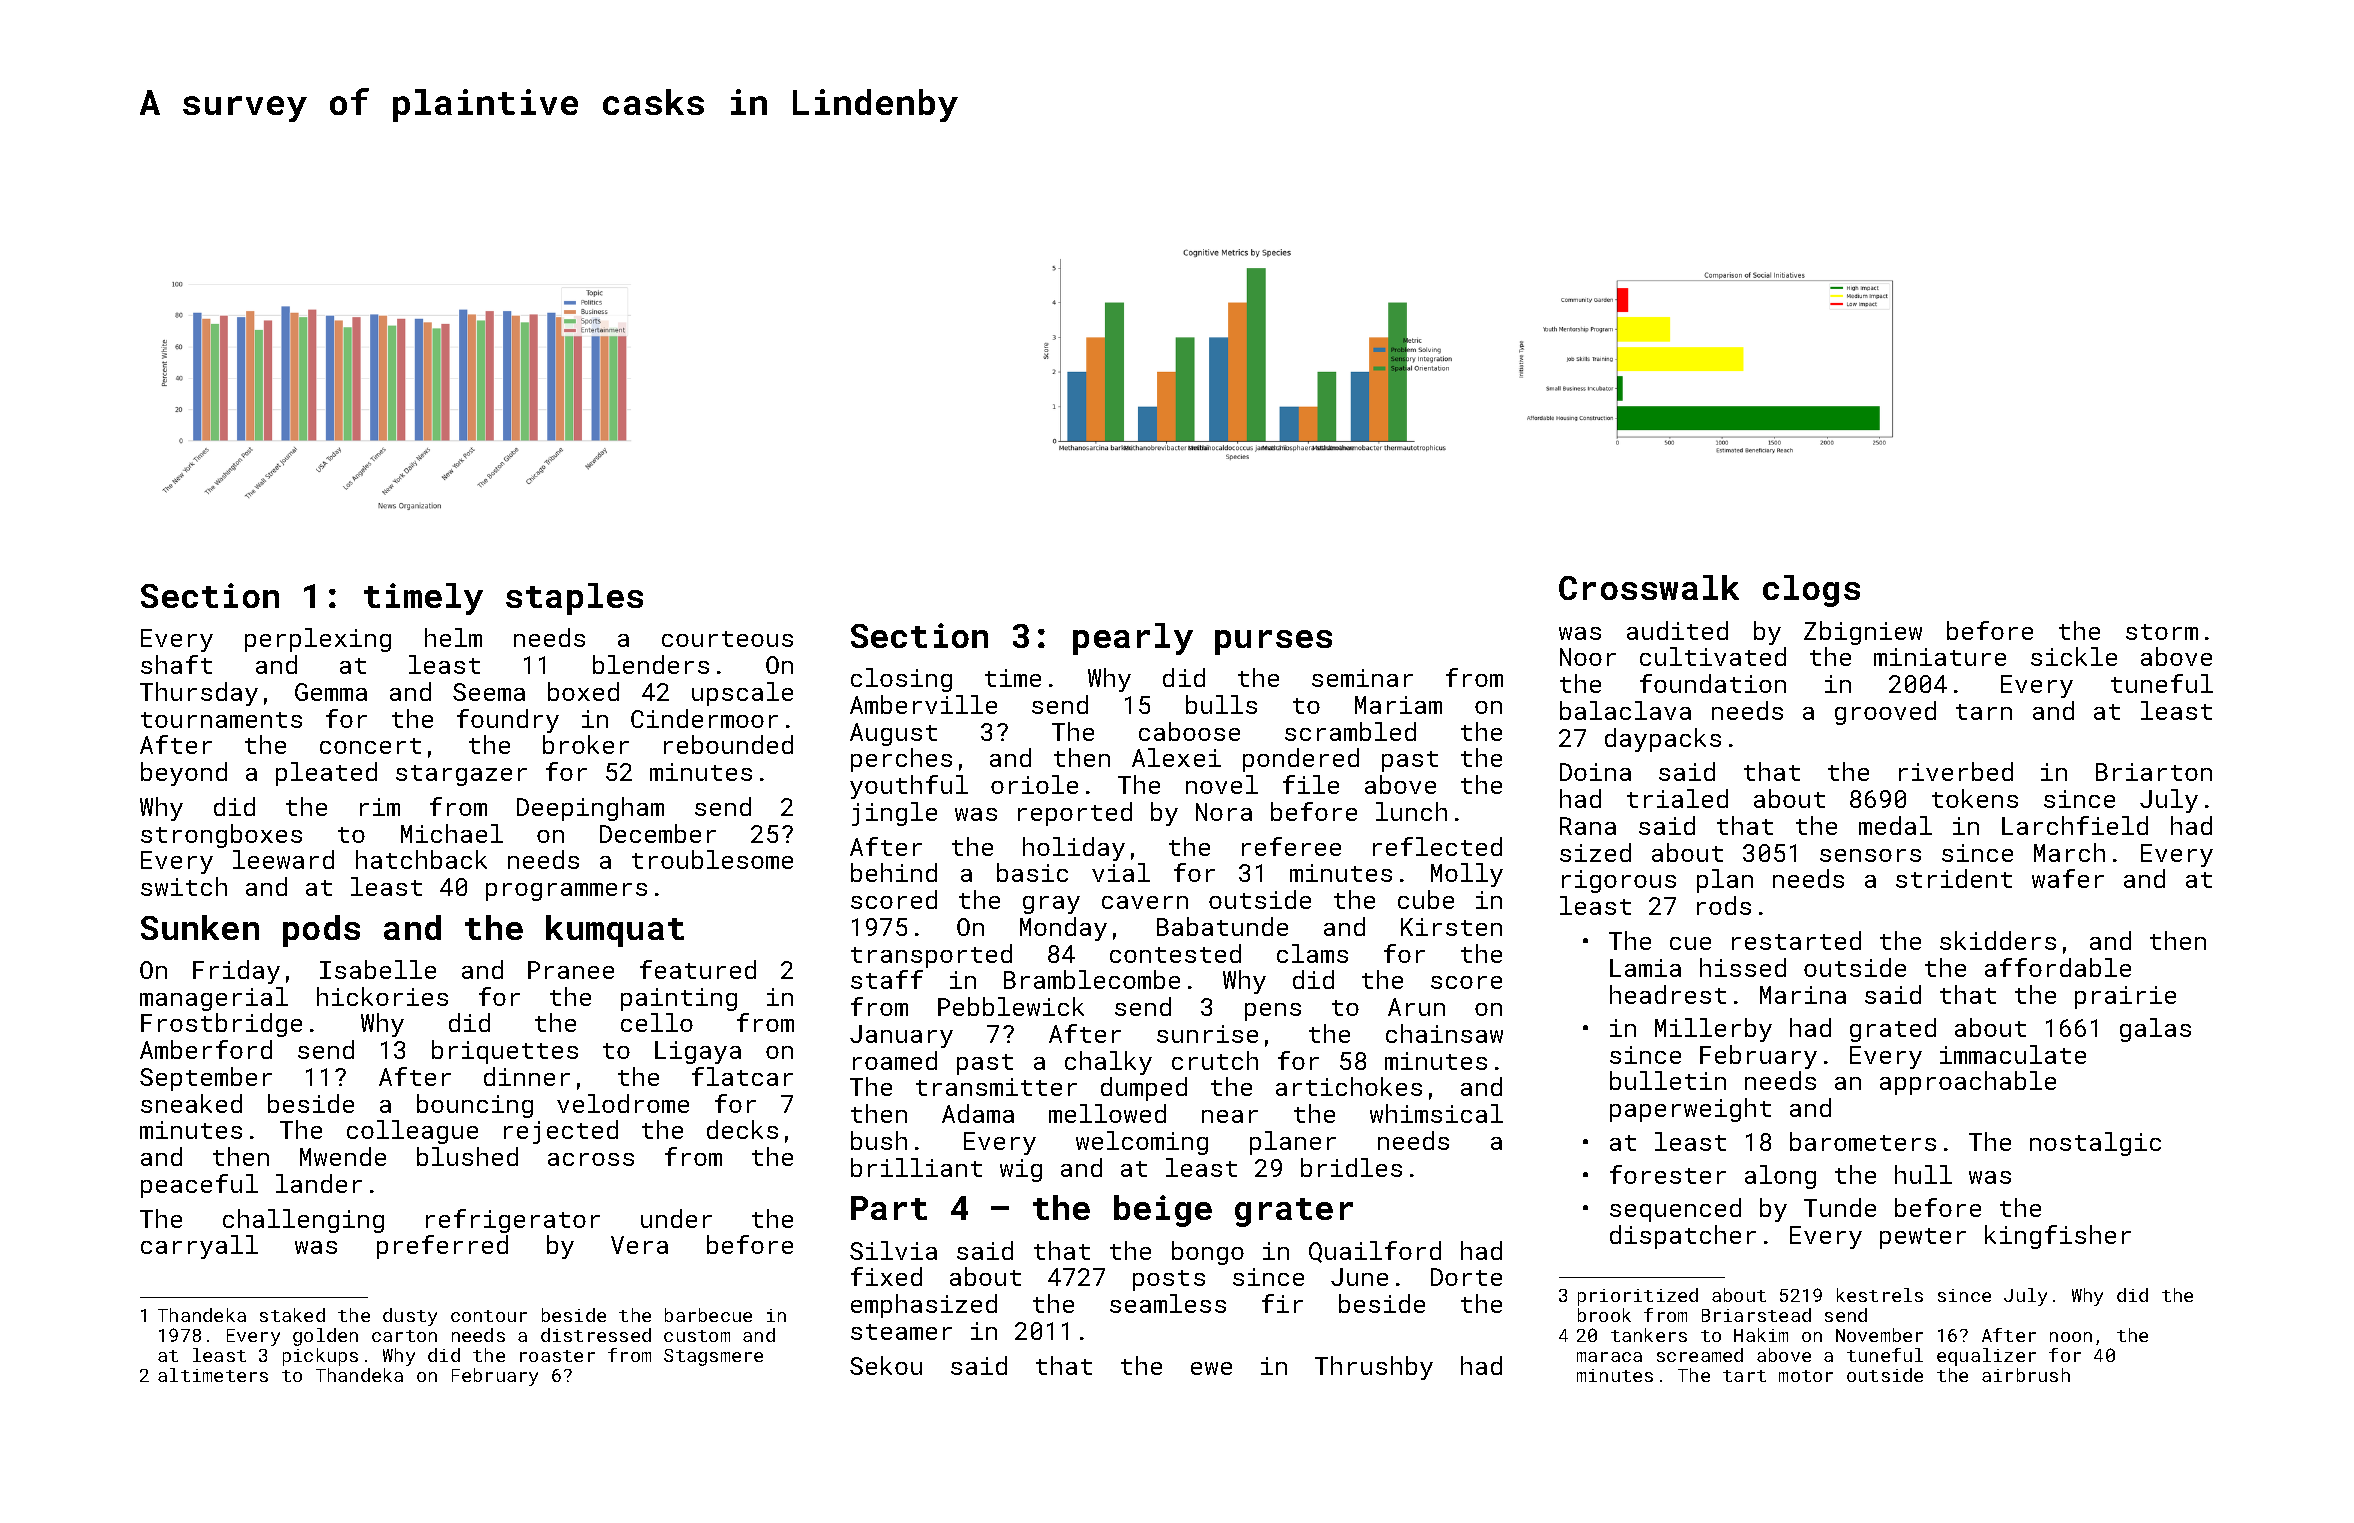 The height and width of the image is (1523, 2354). Describe the element at coordinates (2095, 1144) in the image. I see `nostalgic` at that location.
